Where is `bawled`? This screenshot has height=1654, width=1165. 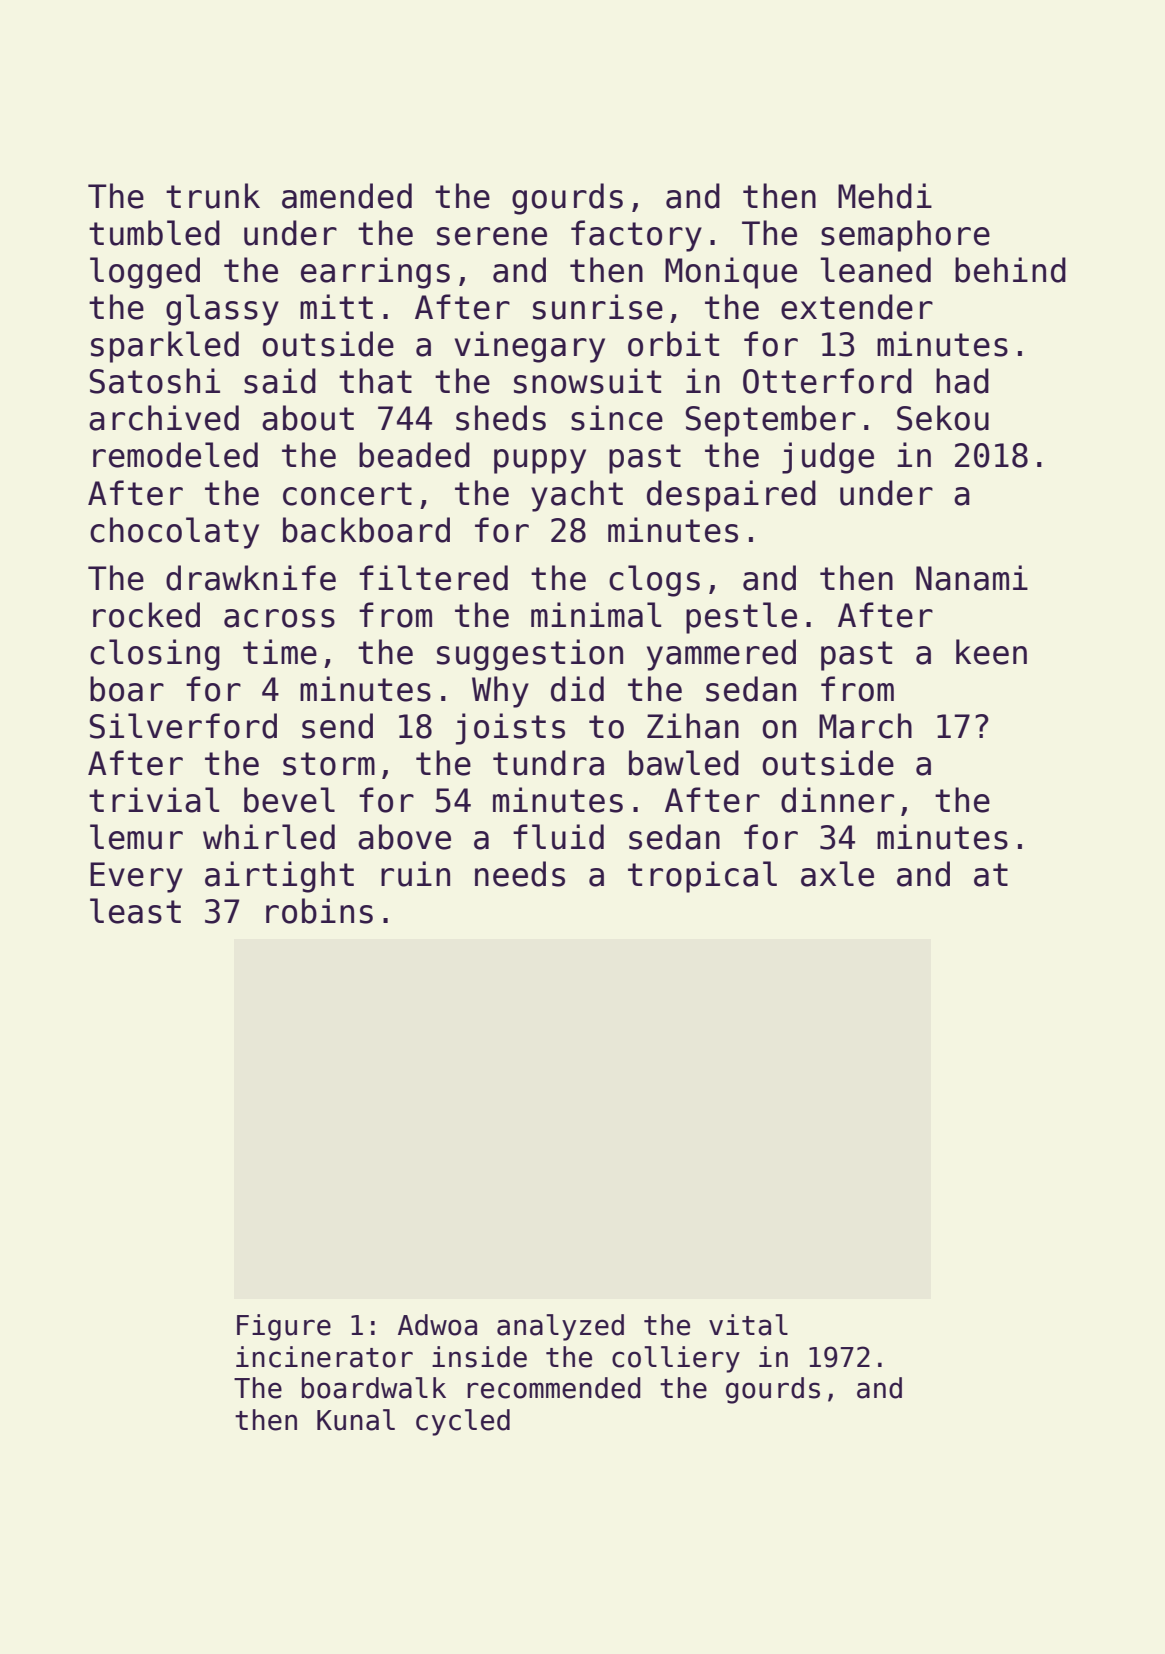
bawled is located at coordinates (684, 763).
